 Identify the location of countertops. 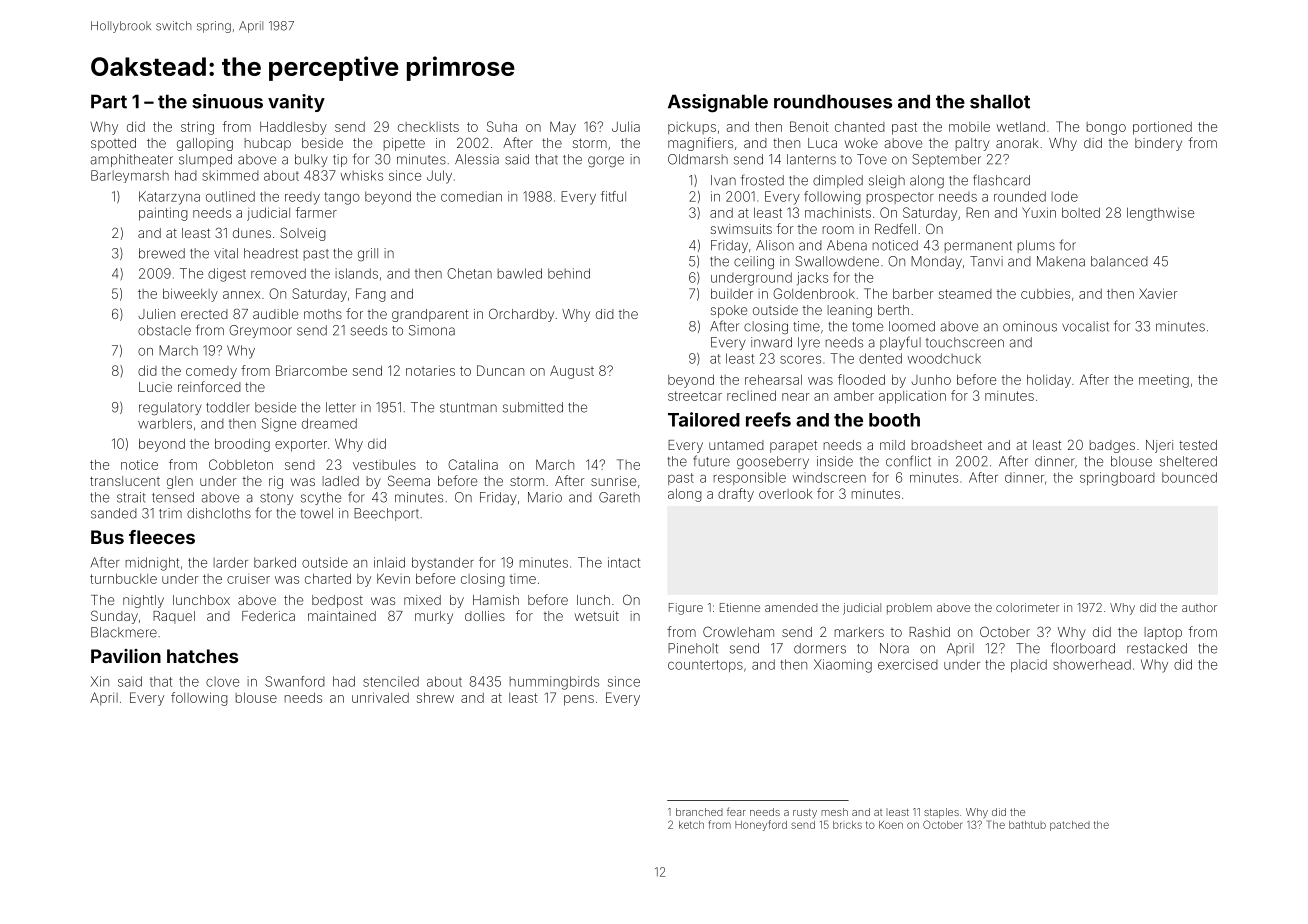
(705, 666).
